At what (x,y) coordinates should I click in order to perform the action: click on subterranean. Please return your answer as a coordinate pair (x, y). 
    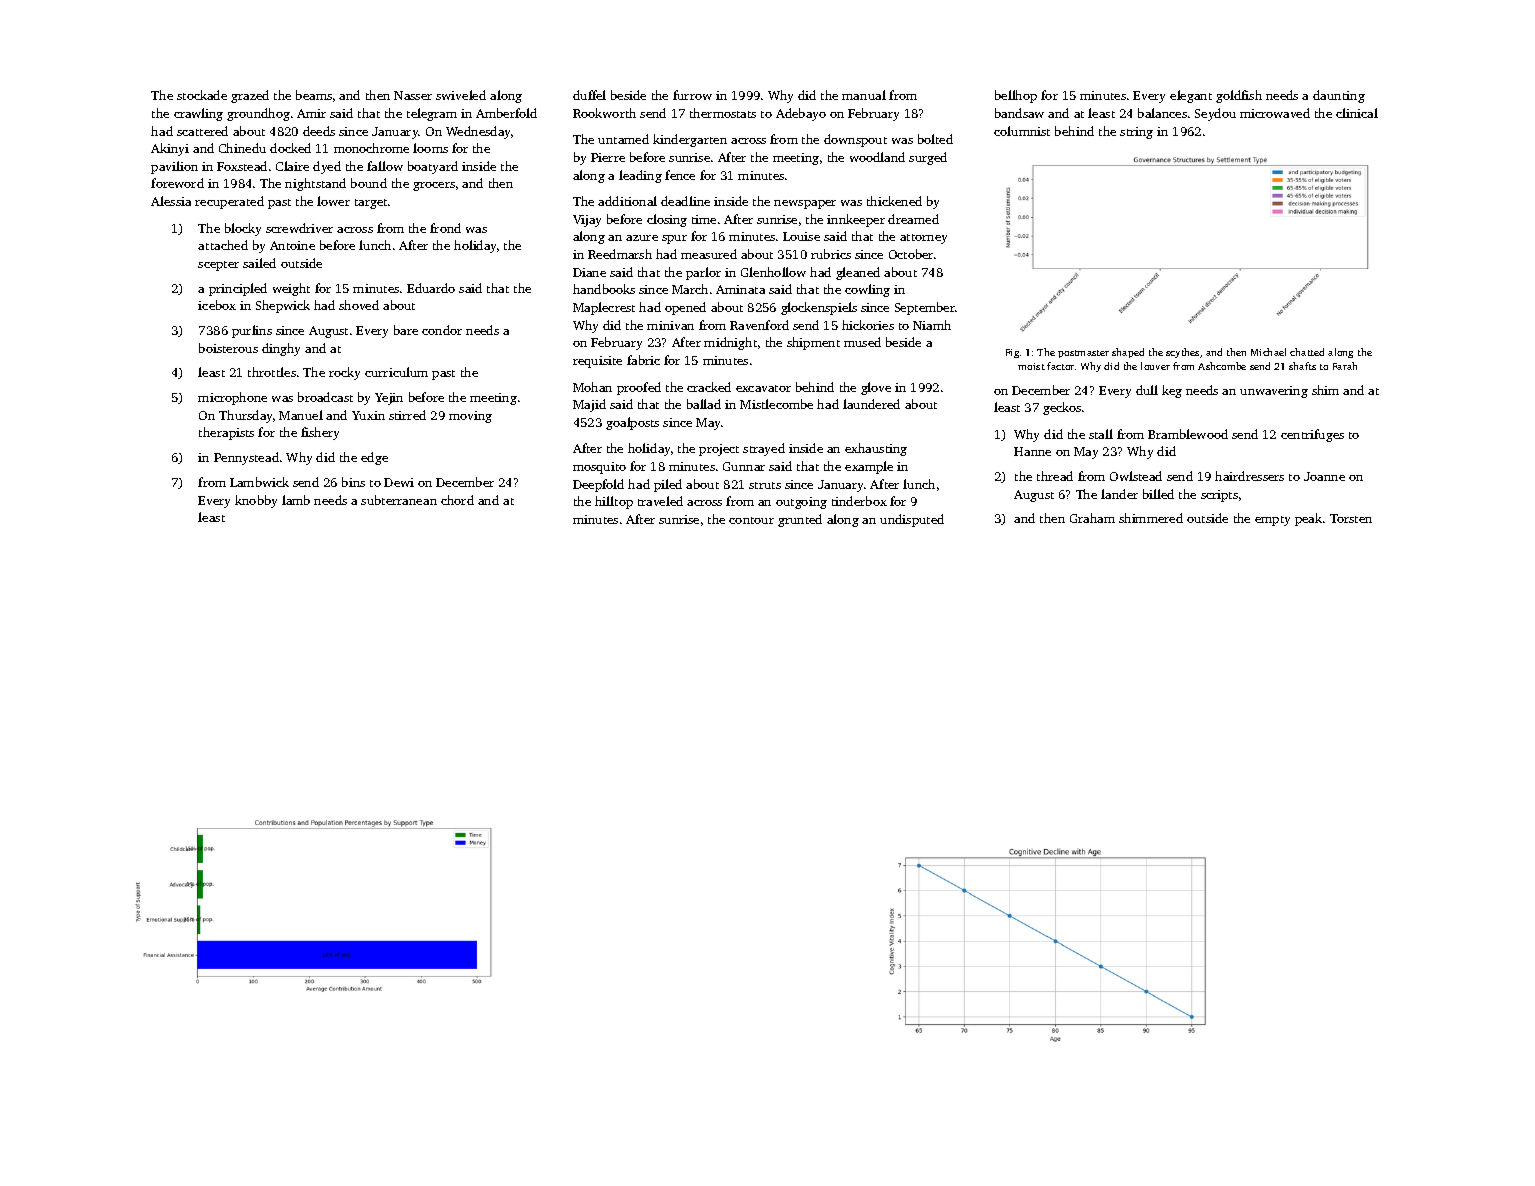
    Looking at the image, I should click on (399, 500).
